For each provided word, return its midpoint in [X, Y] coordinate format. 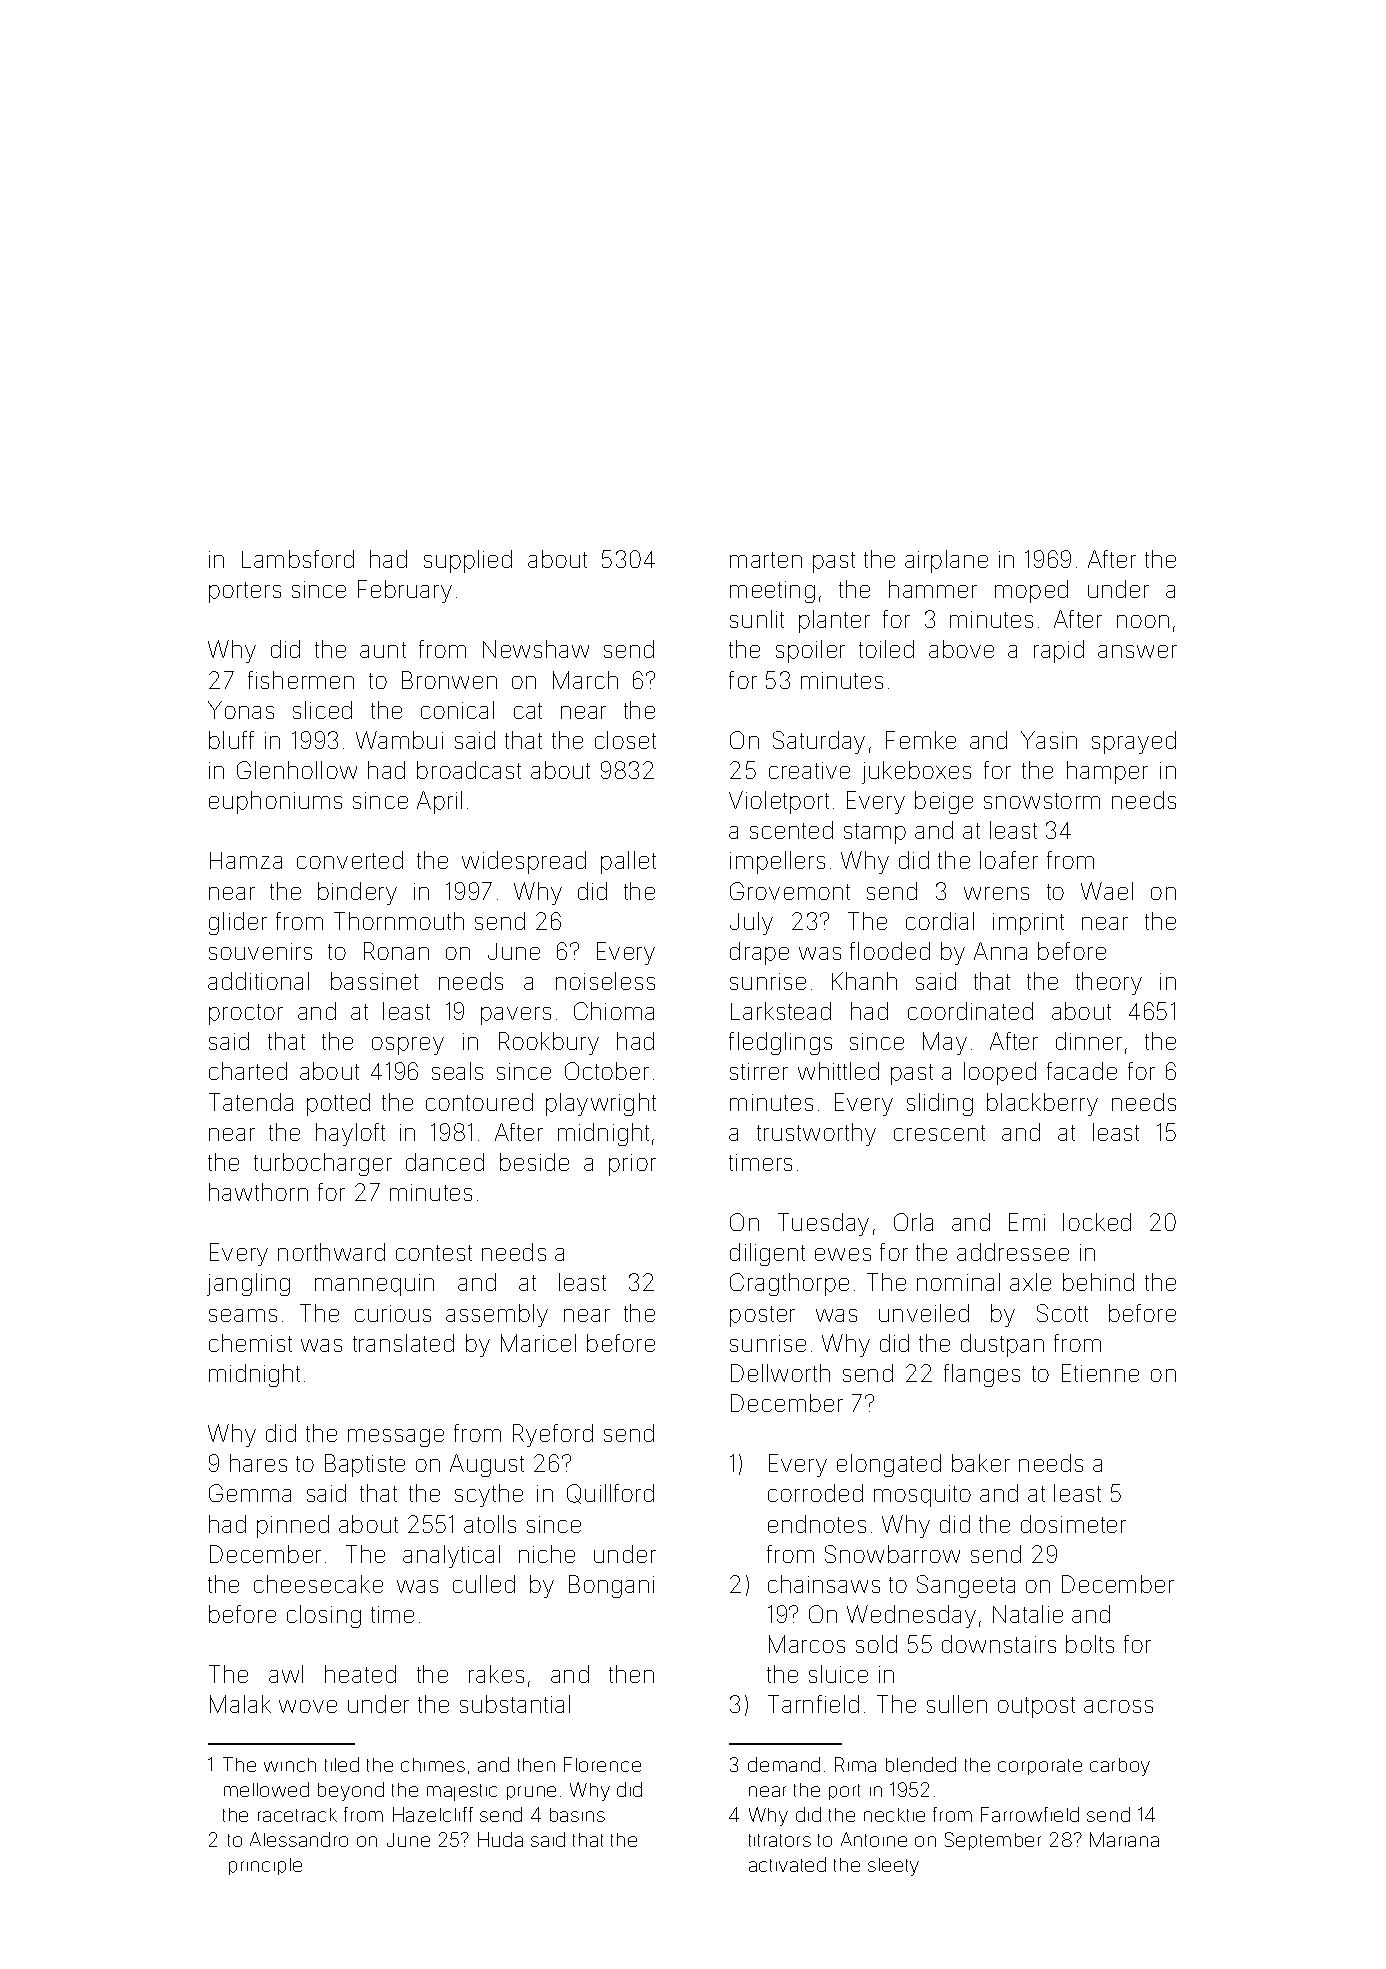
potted [338, 1104]
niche [547, 1554]
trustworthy [816, 1134]
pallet [628, 862]
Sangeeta [966, 1586]
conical [457, 710]
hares [258, 1463]
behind [1098, 1282]
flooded [890, 951]
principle [265, 1866]
